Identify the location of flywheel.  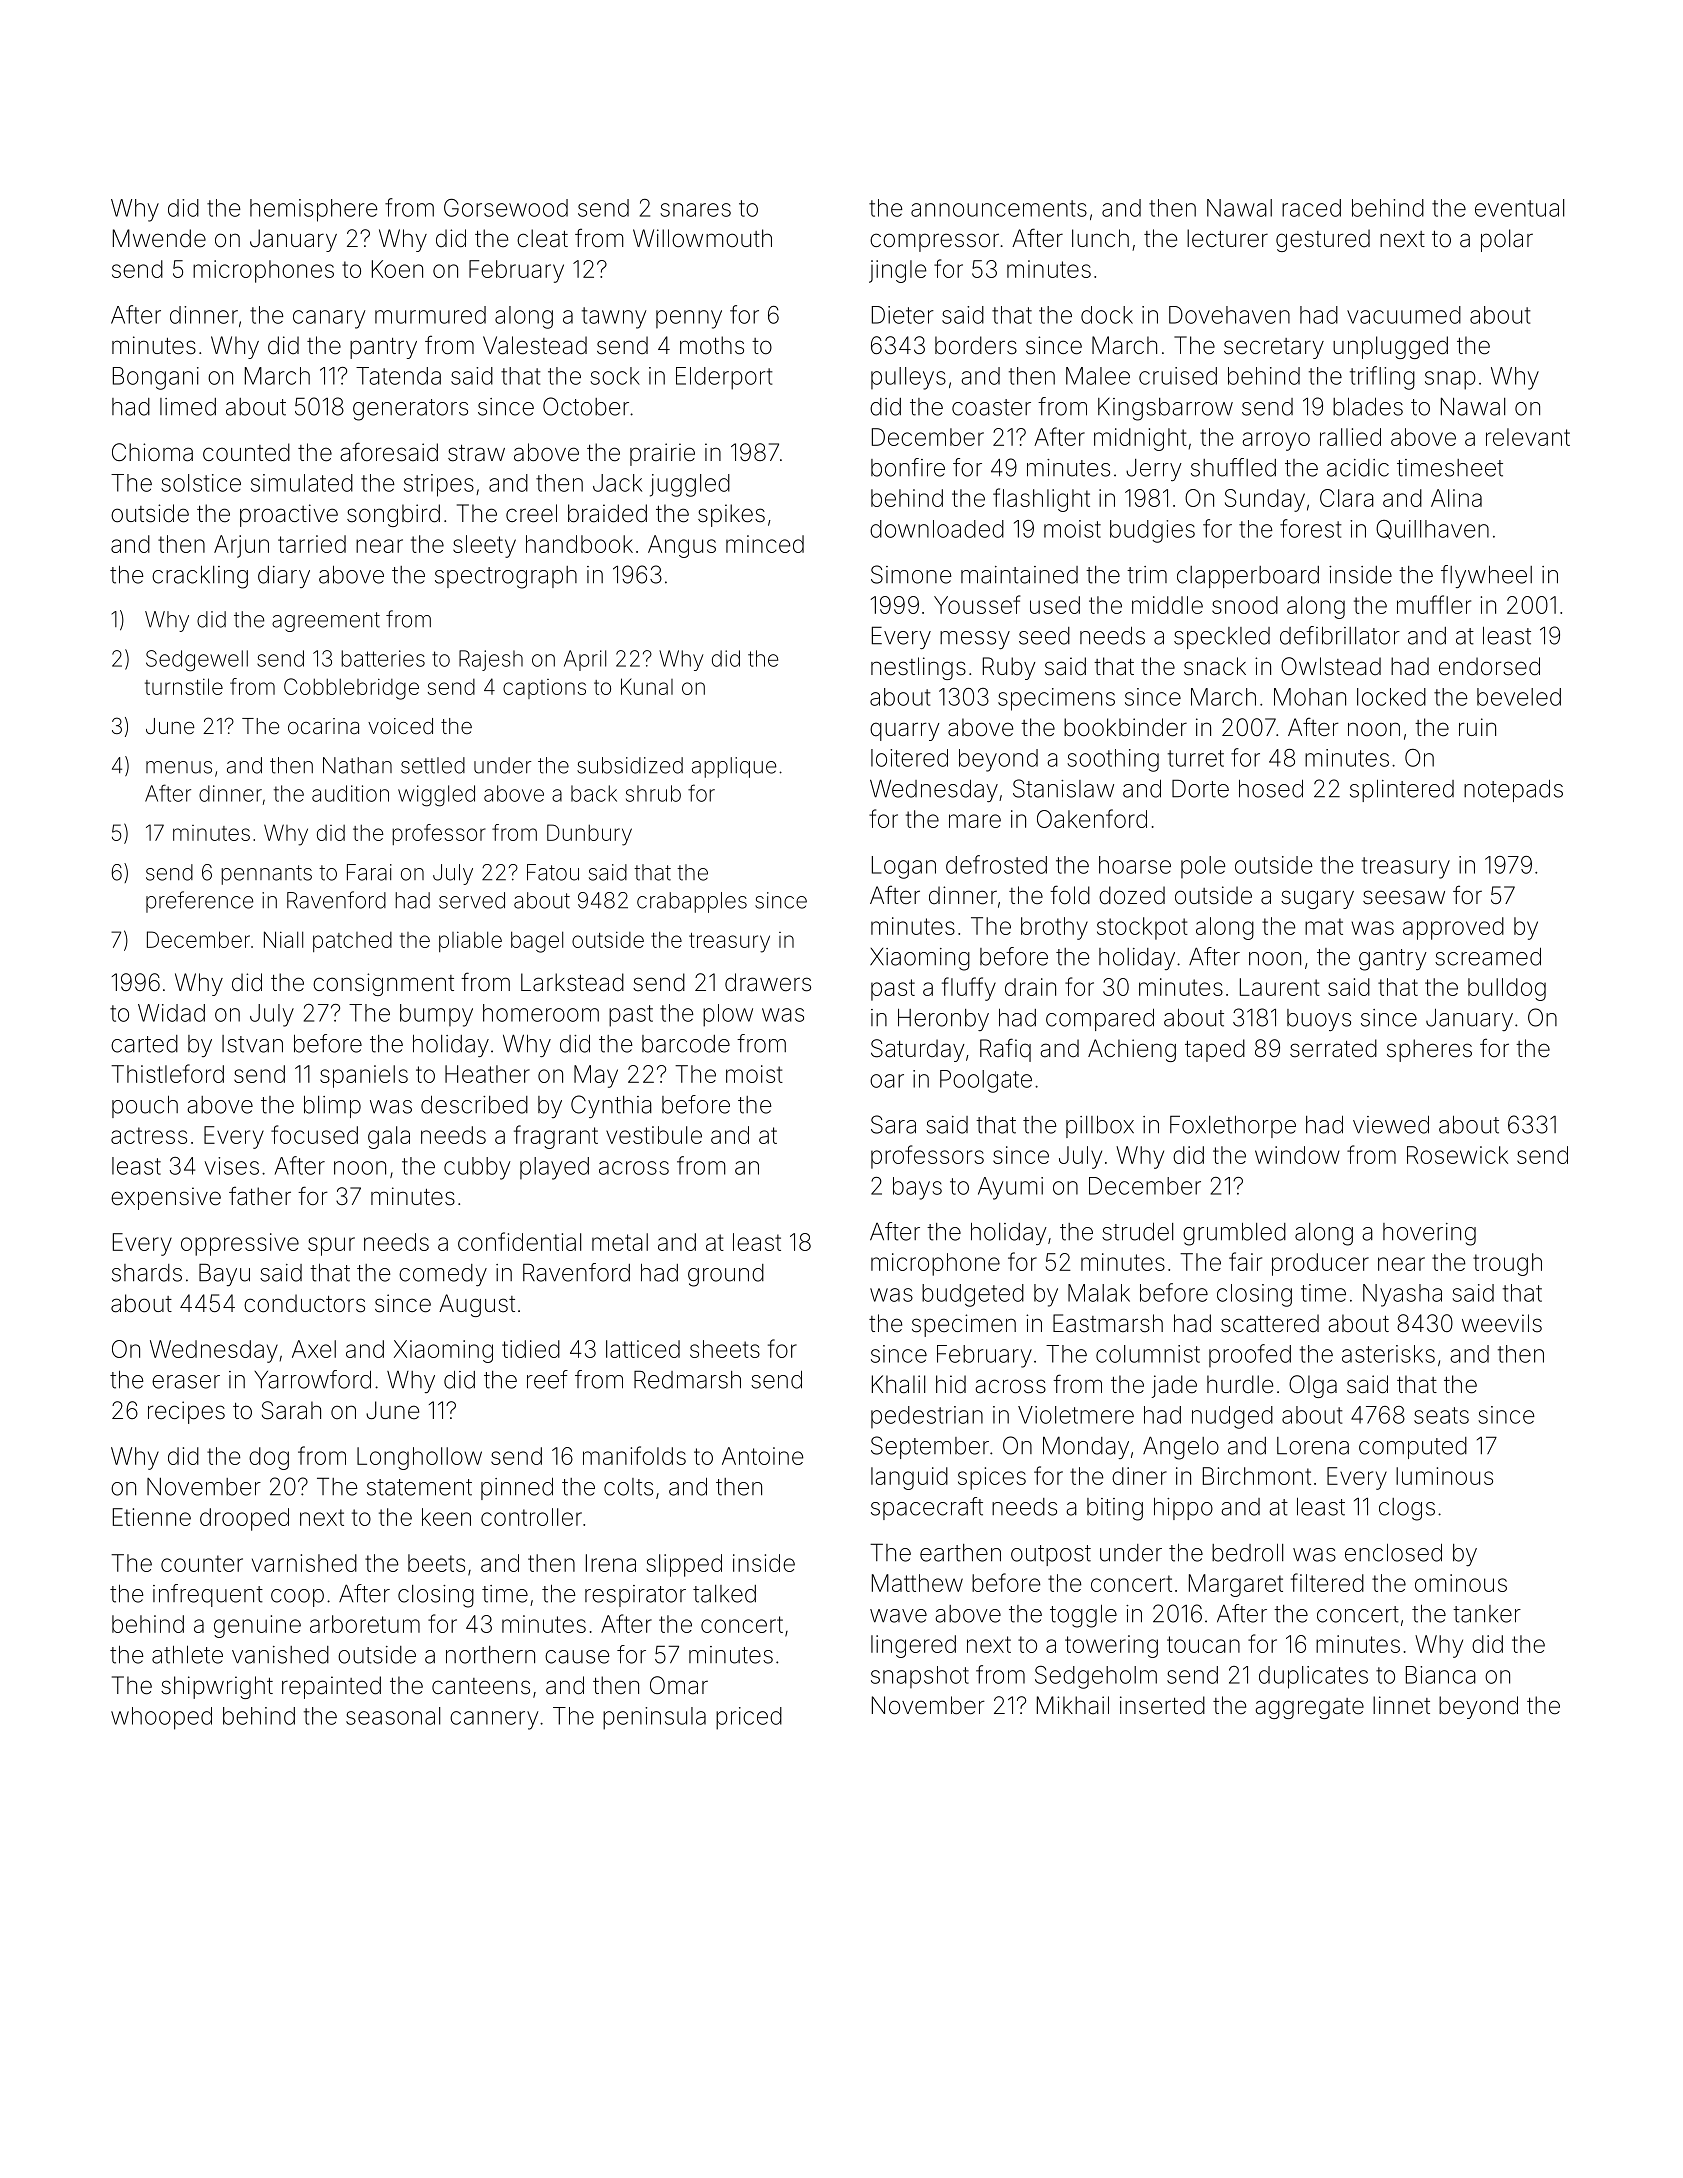
(1486, 576).
